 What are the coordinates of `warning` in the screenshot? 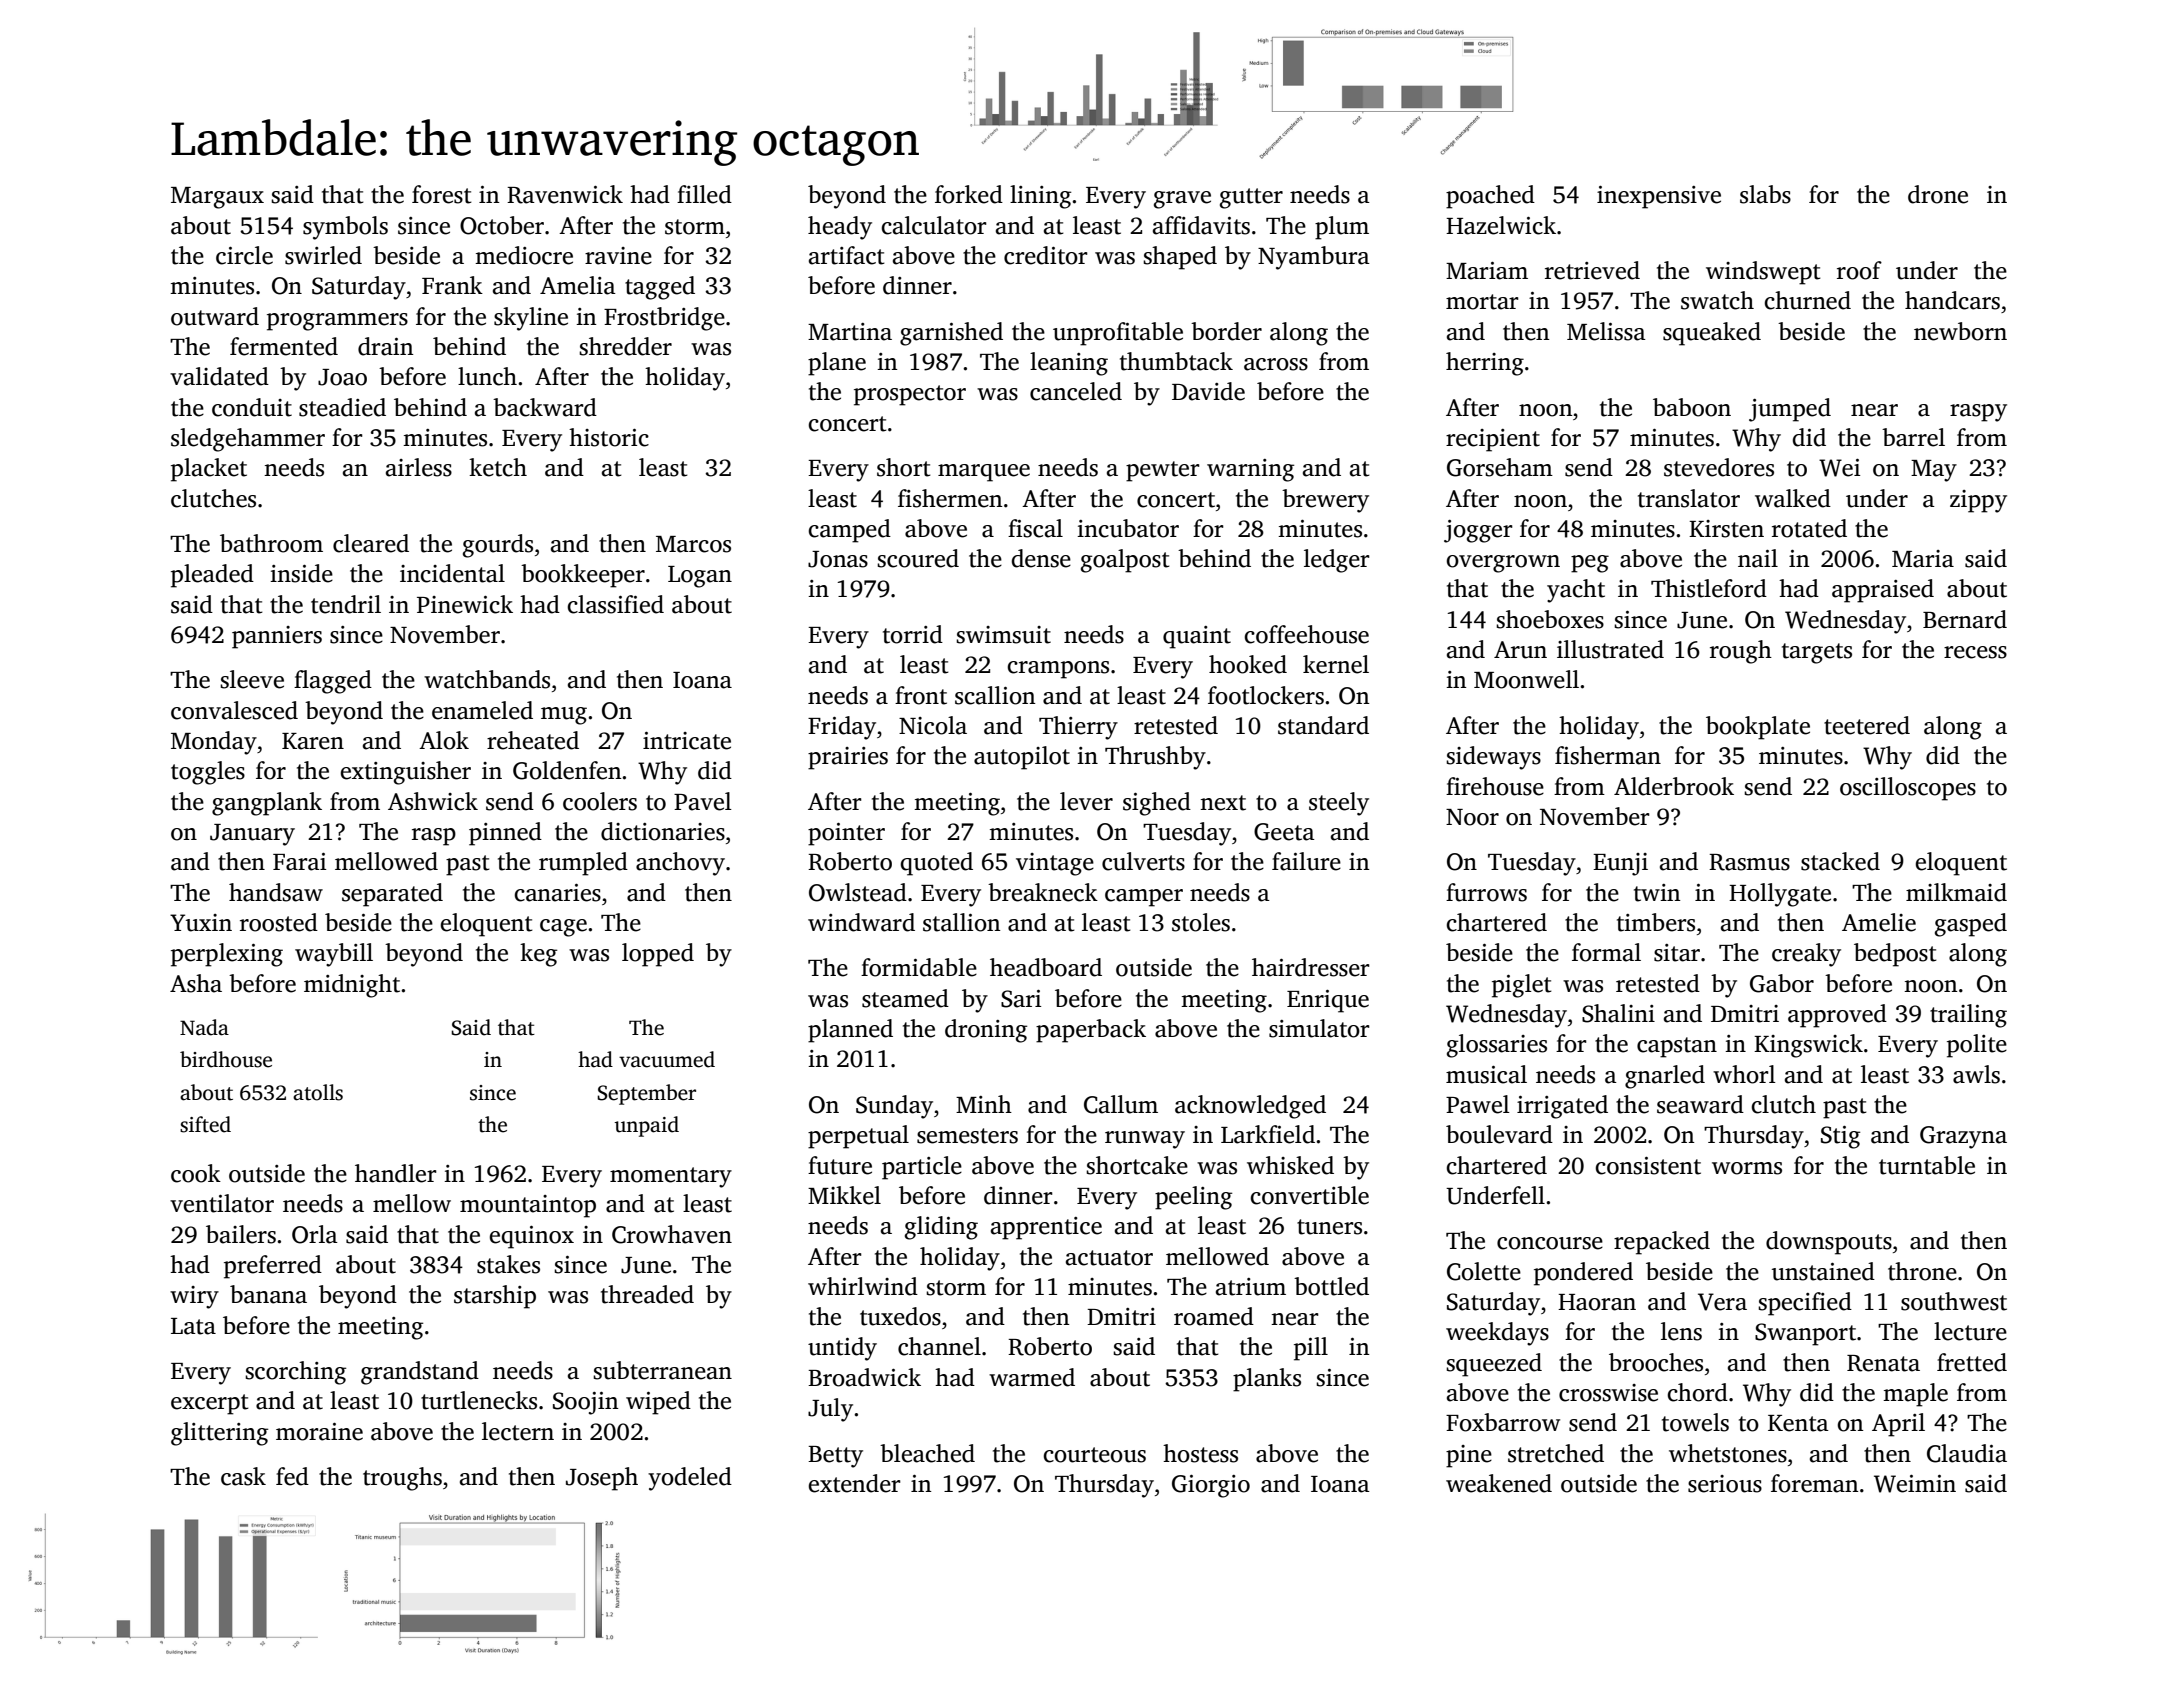 It's located at (1250, 470).
